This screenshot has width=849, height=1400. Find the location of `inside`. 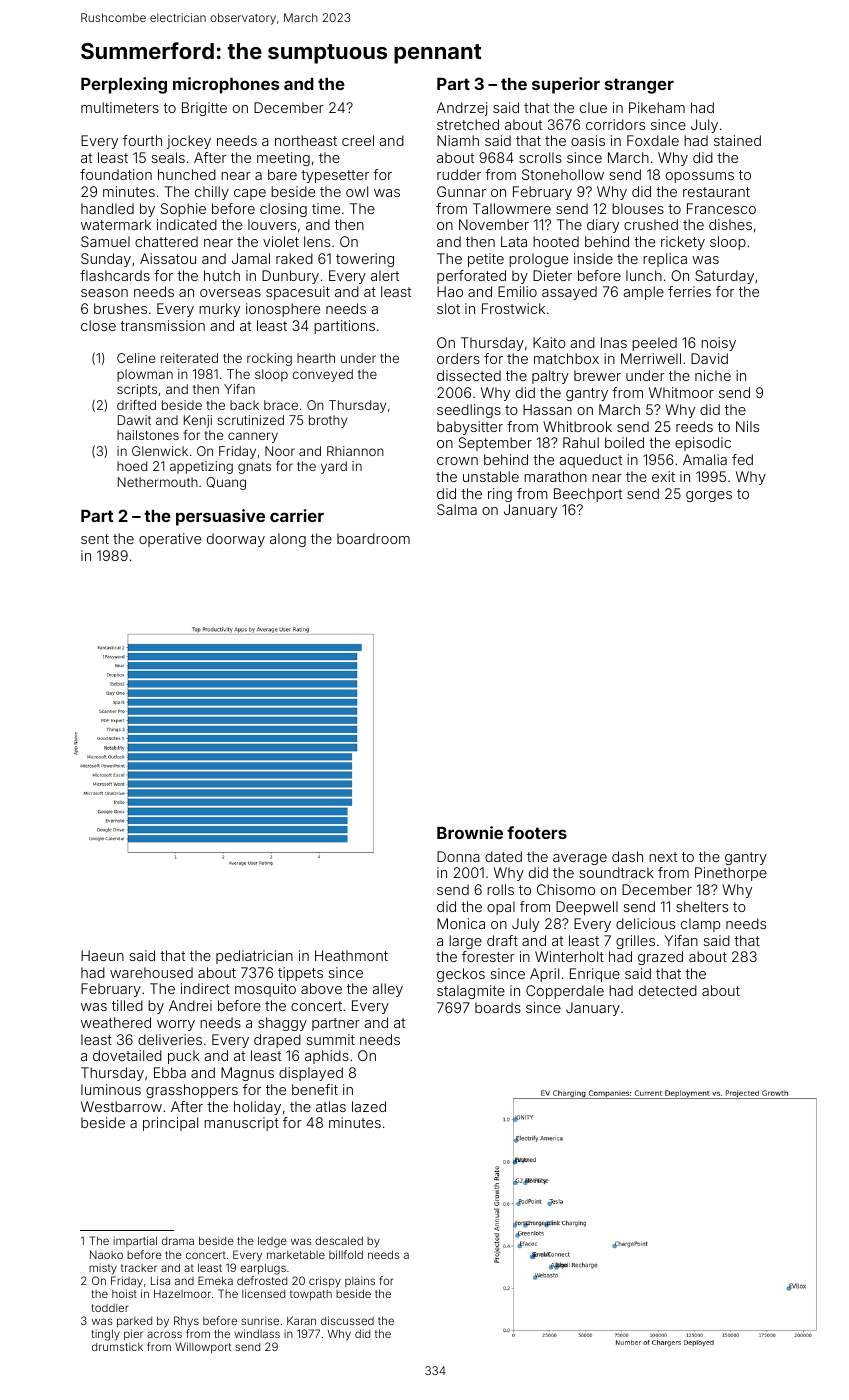

inside is located at coordinates (593, 258).
